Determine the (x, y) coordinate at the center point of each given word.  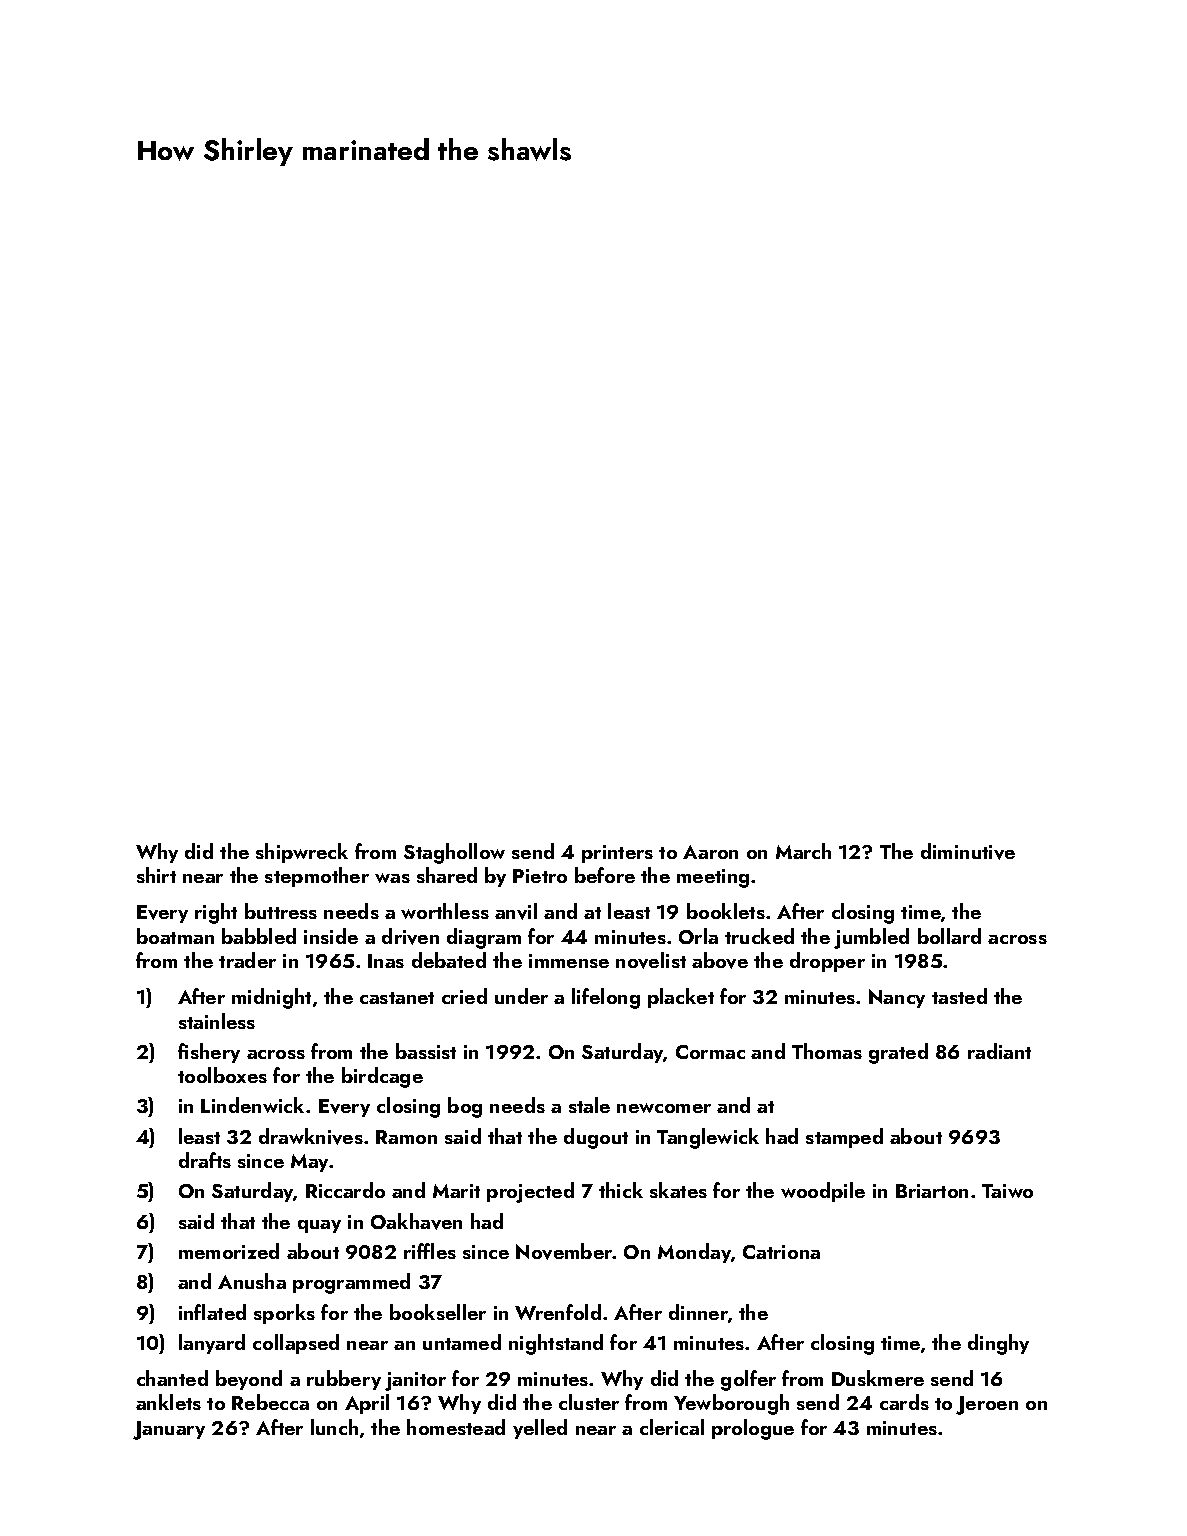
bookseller (438, 1312)
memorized (229, 1251)
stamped (844, 1138)
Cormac (710, 1052)
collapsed (296, 1344)
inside (331, 936)
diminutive (968, 851)
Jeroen (987, 1405)
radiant (999, 1051)
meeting (713, 878)
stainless (217, 1021)
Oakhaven (416, 1221)
